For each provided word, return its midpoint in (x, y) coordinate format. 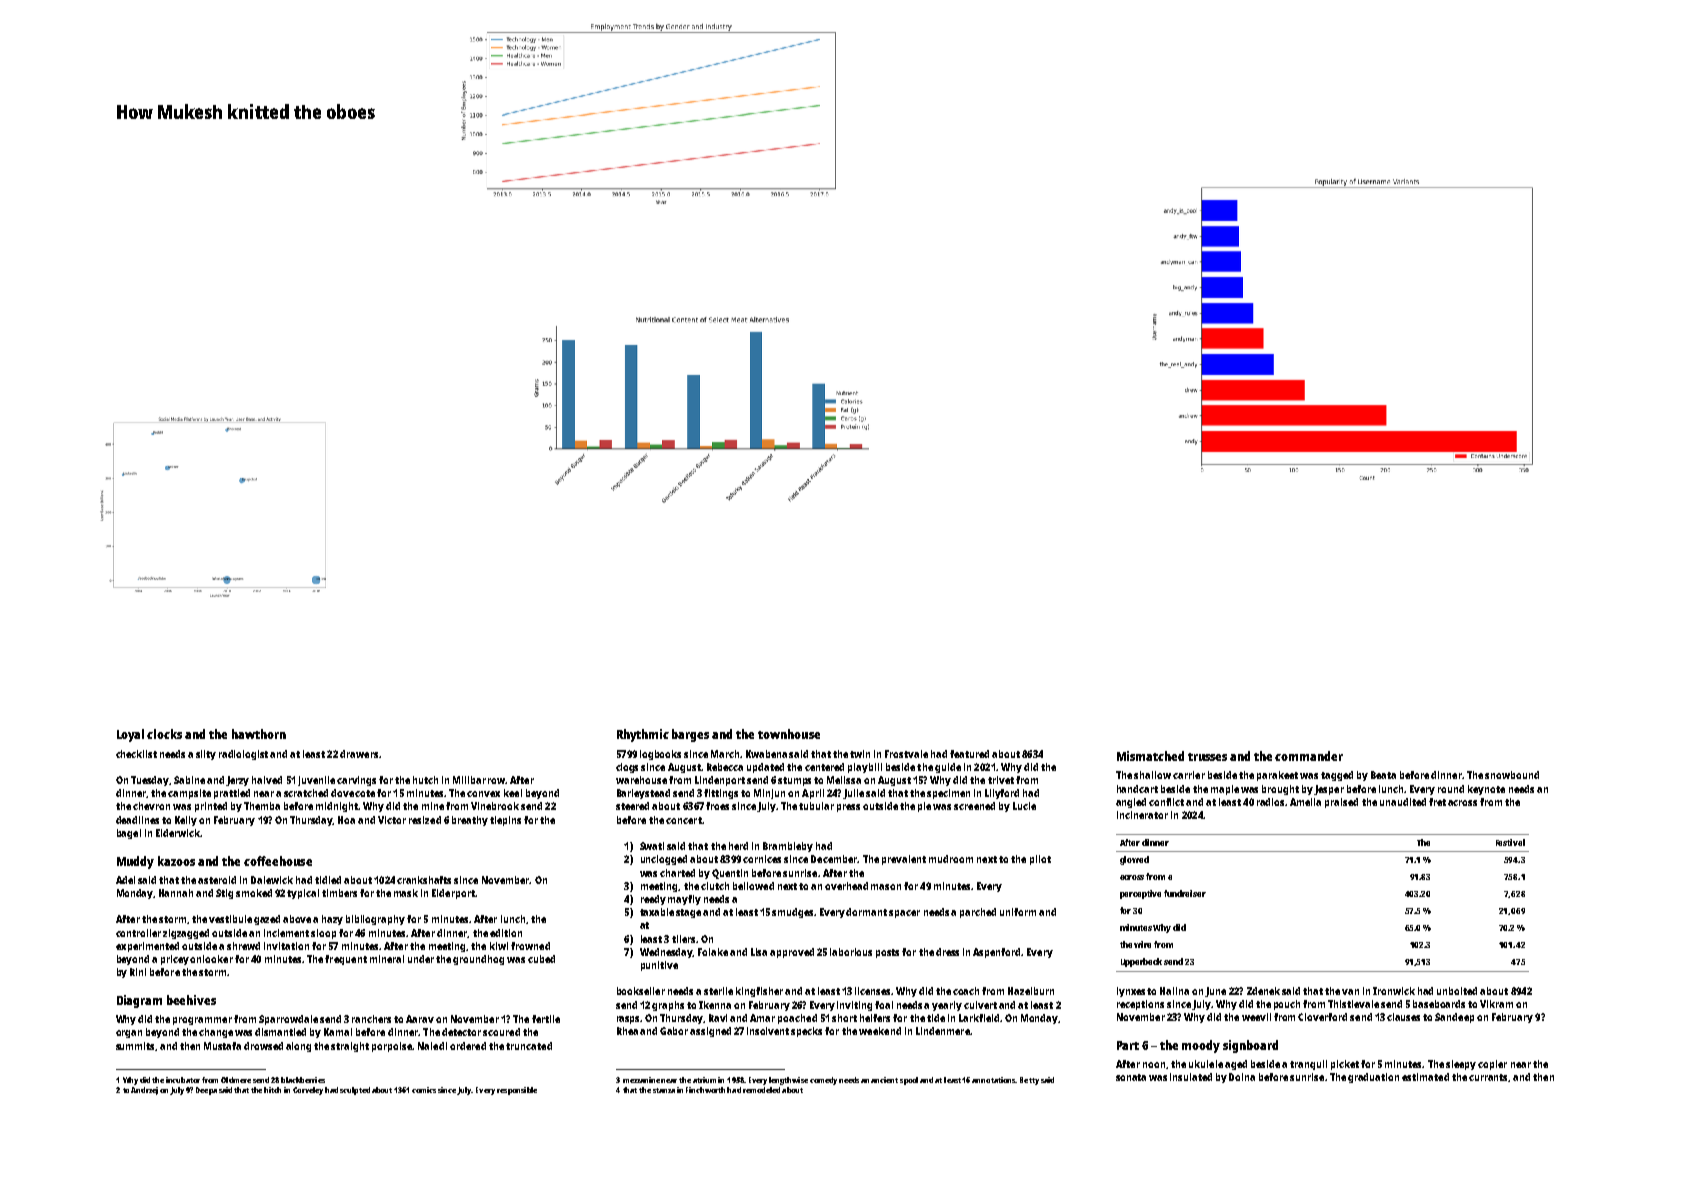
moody (1201, 1046)
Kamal (338, 1032)
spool (909, 1081)
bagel (129, 834)
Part (1128, 1045)
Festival (1510, 842)
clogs (627, 768)
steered (632, 806)
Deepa (206, 1091)
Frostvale (906, 754)
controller (138, 933)
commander (1309, 756)
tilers (683, 939)
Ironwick (1394, 991)
